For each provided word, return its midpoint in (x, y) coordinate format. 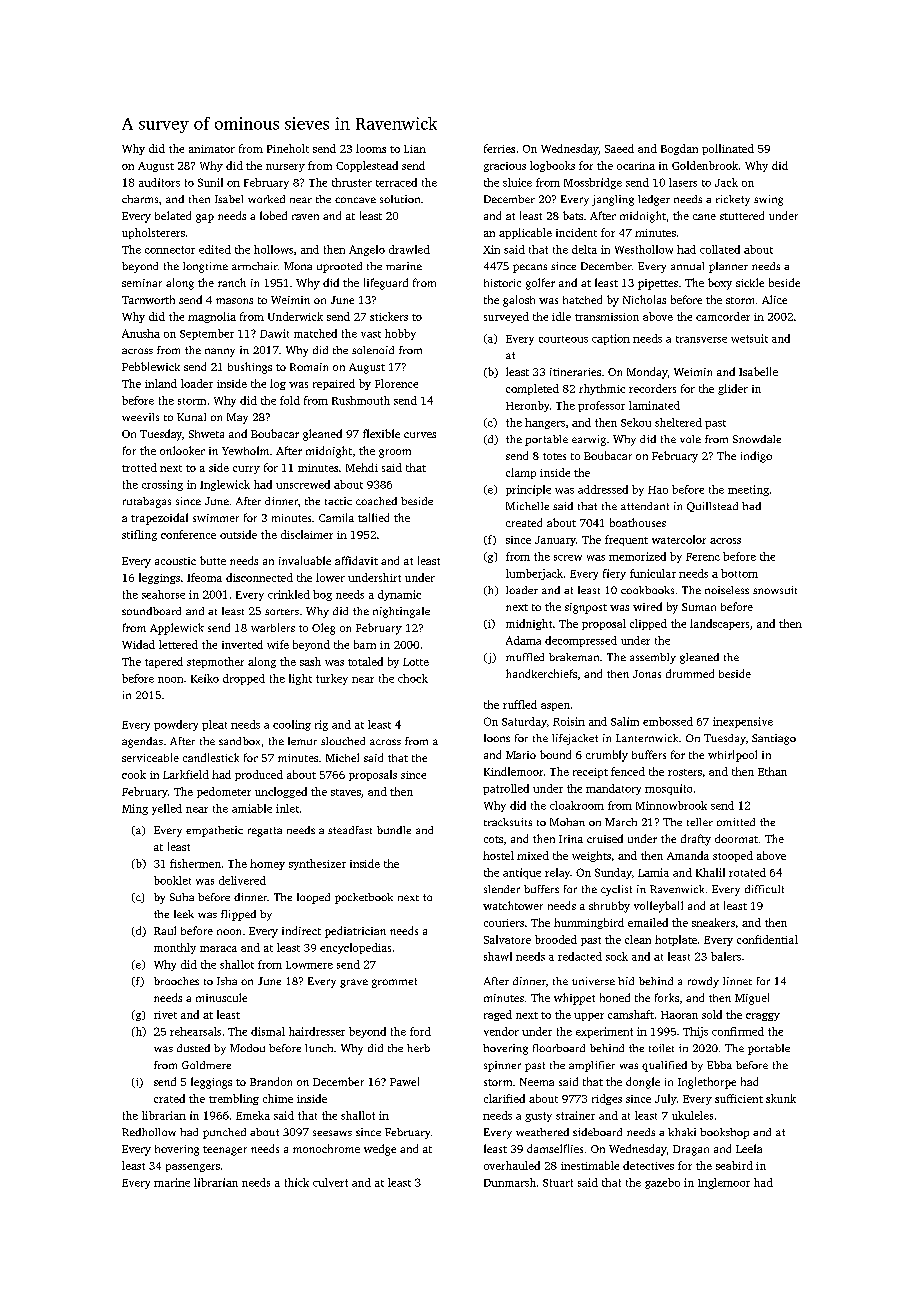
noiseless (727, 590)
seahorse (163, 594)
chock (413, 678)
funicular (653, 573)
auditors (159, 182)
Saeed (619, 148)
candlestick (211, 757)
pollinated (728, 149)
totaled (365, 661)
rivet (165, 1015)
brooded (556, 939)
